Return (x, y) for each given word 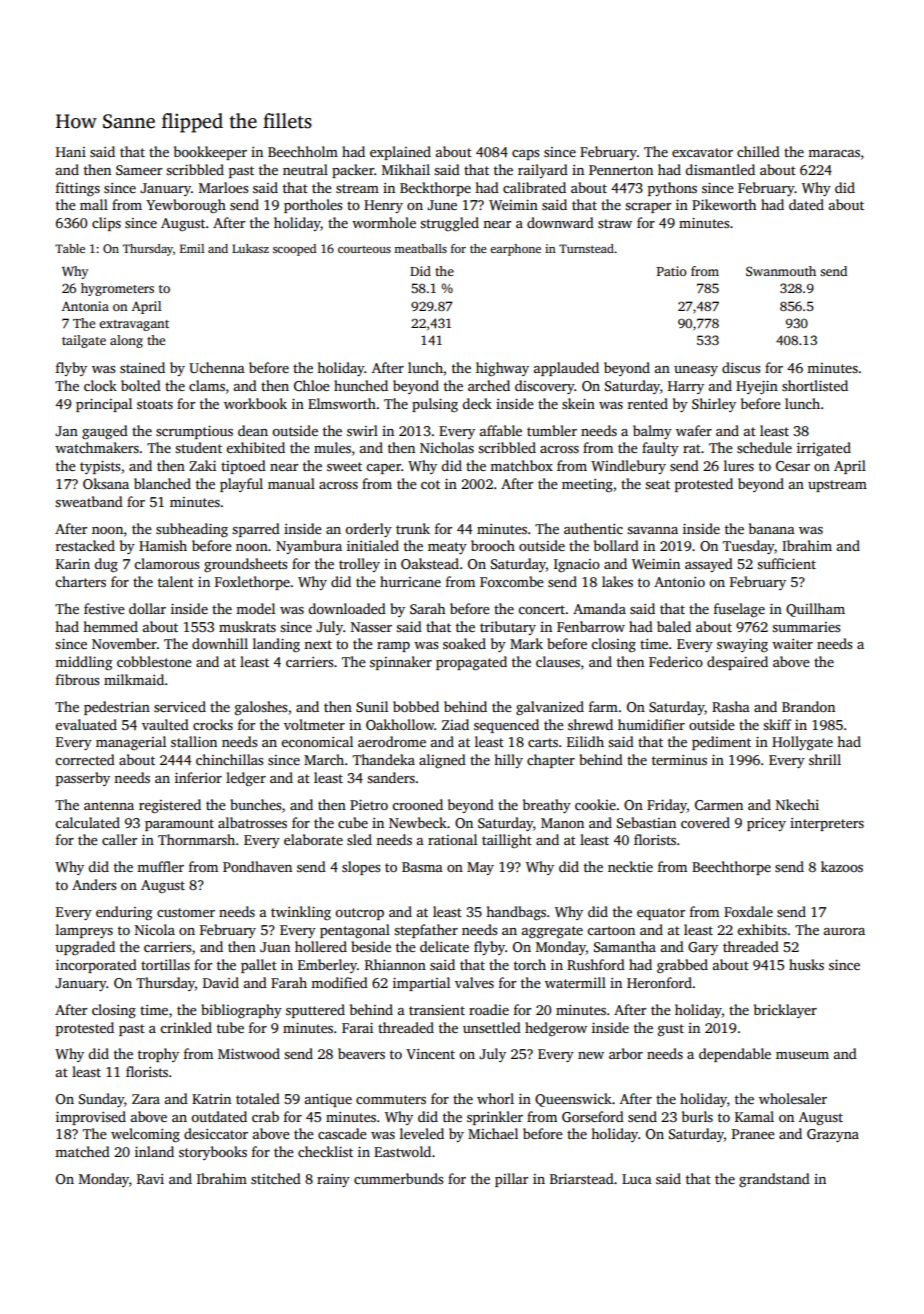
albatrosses (252, 822)
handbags (516, 913)
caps (525, 155)
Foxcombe (512, 581)
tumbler (552, 430)
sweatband (89, 501)
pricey (766, 824)
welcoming (145, 1135)
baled (674, 626)
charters (80, 581)
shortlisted (815, 385)
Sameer (139, 170)
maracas (834, 153)
